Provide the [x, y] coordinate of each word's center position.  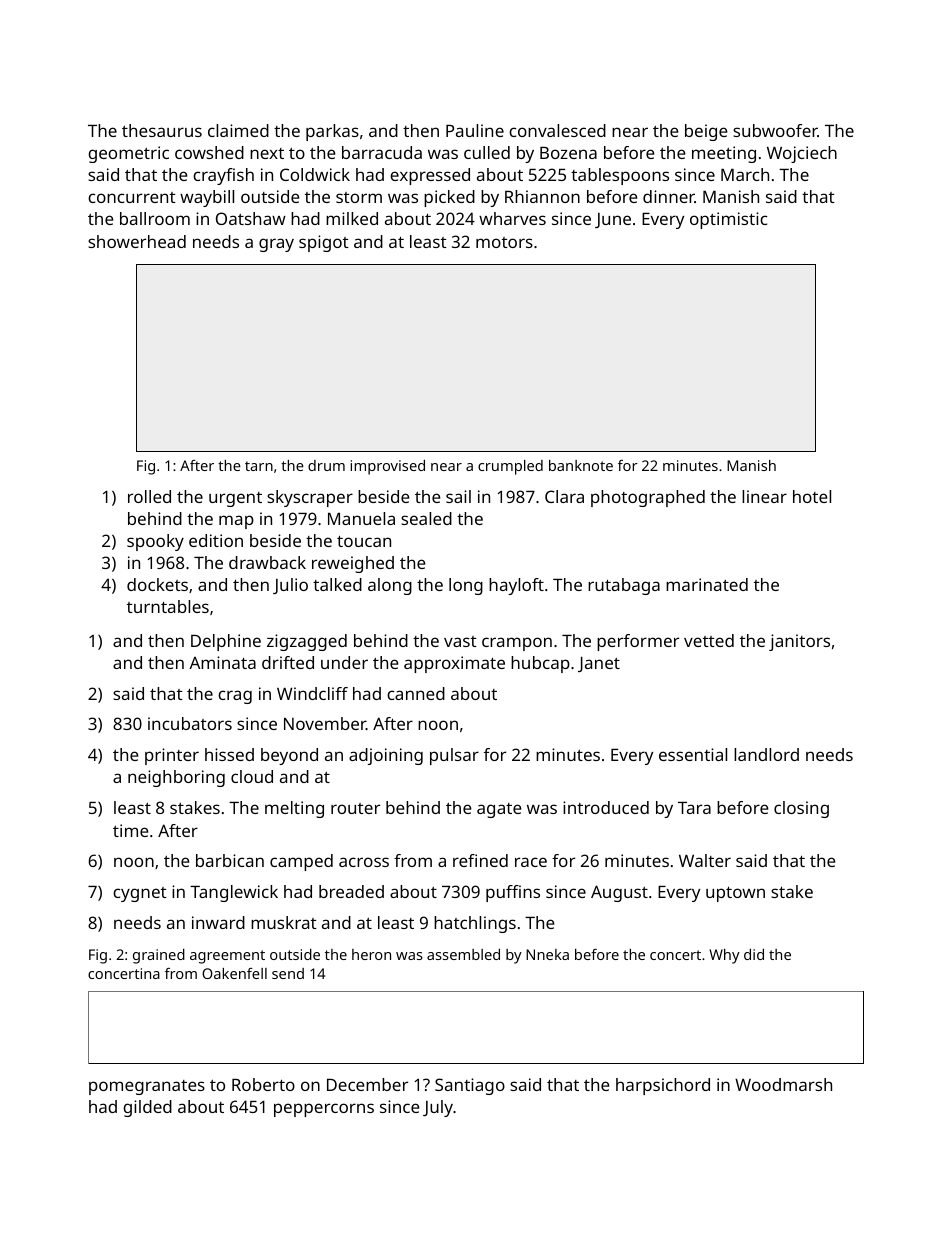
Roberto [263, 1084]
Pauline [475, 130]
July [438, 1108]
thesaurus [162, 130]
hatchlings [475, 924]
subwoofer [775, 130]
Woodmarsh [783, 1084]
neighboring [176, 778]
